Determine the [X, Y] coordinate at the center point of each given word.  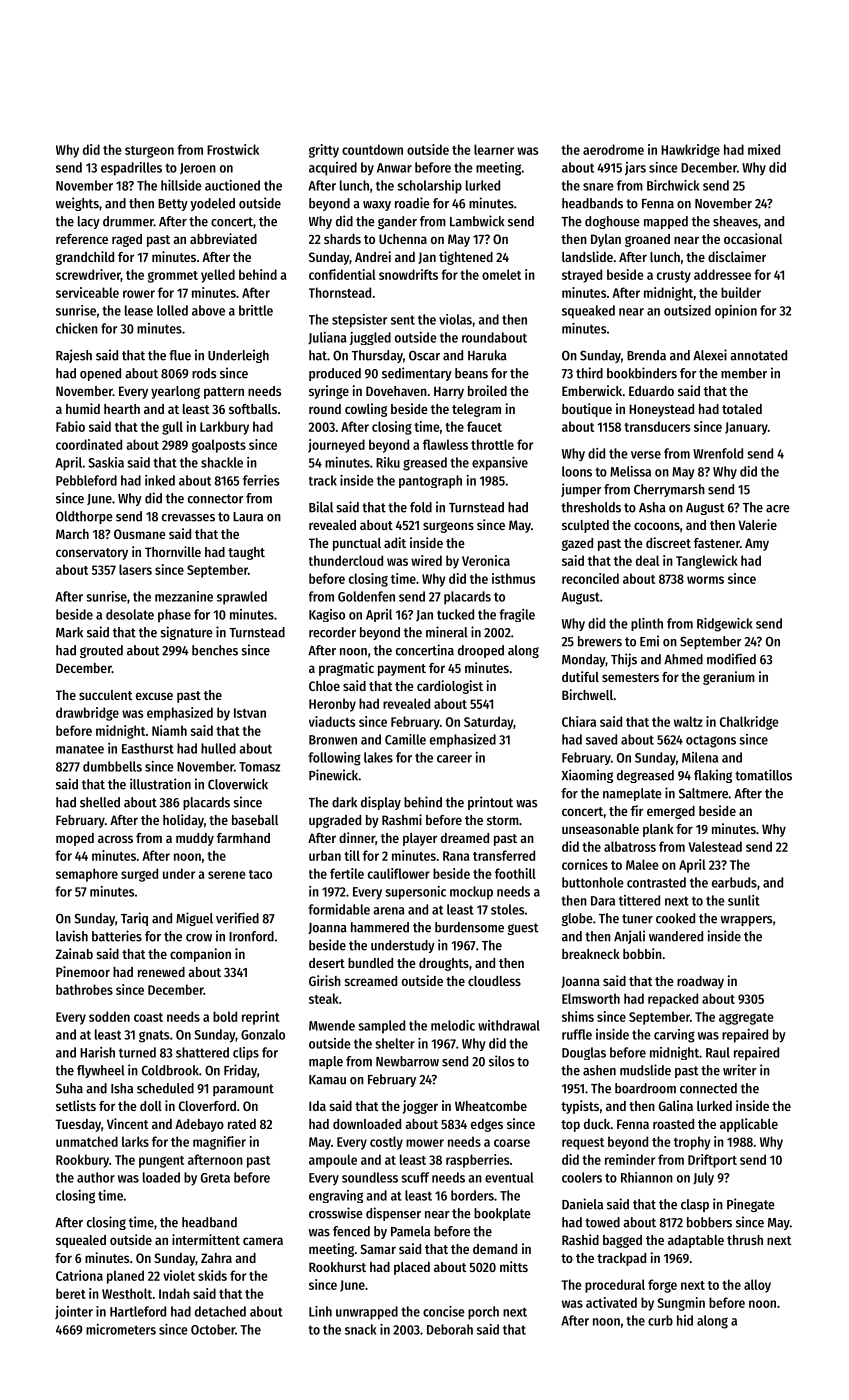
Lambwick [477, 221]
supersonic [415, 893]
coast [148, 1017]
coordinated [89, 444]
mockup [471, 893]
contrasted [656, 882]
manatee [80, 749]
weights [77, 204]
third [589, 373]
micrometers [121, 1329]
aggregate [746, 1019]
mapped [666, 222]
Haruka [487, 355]
